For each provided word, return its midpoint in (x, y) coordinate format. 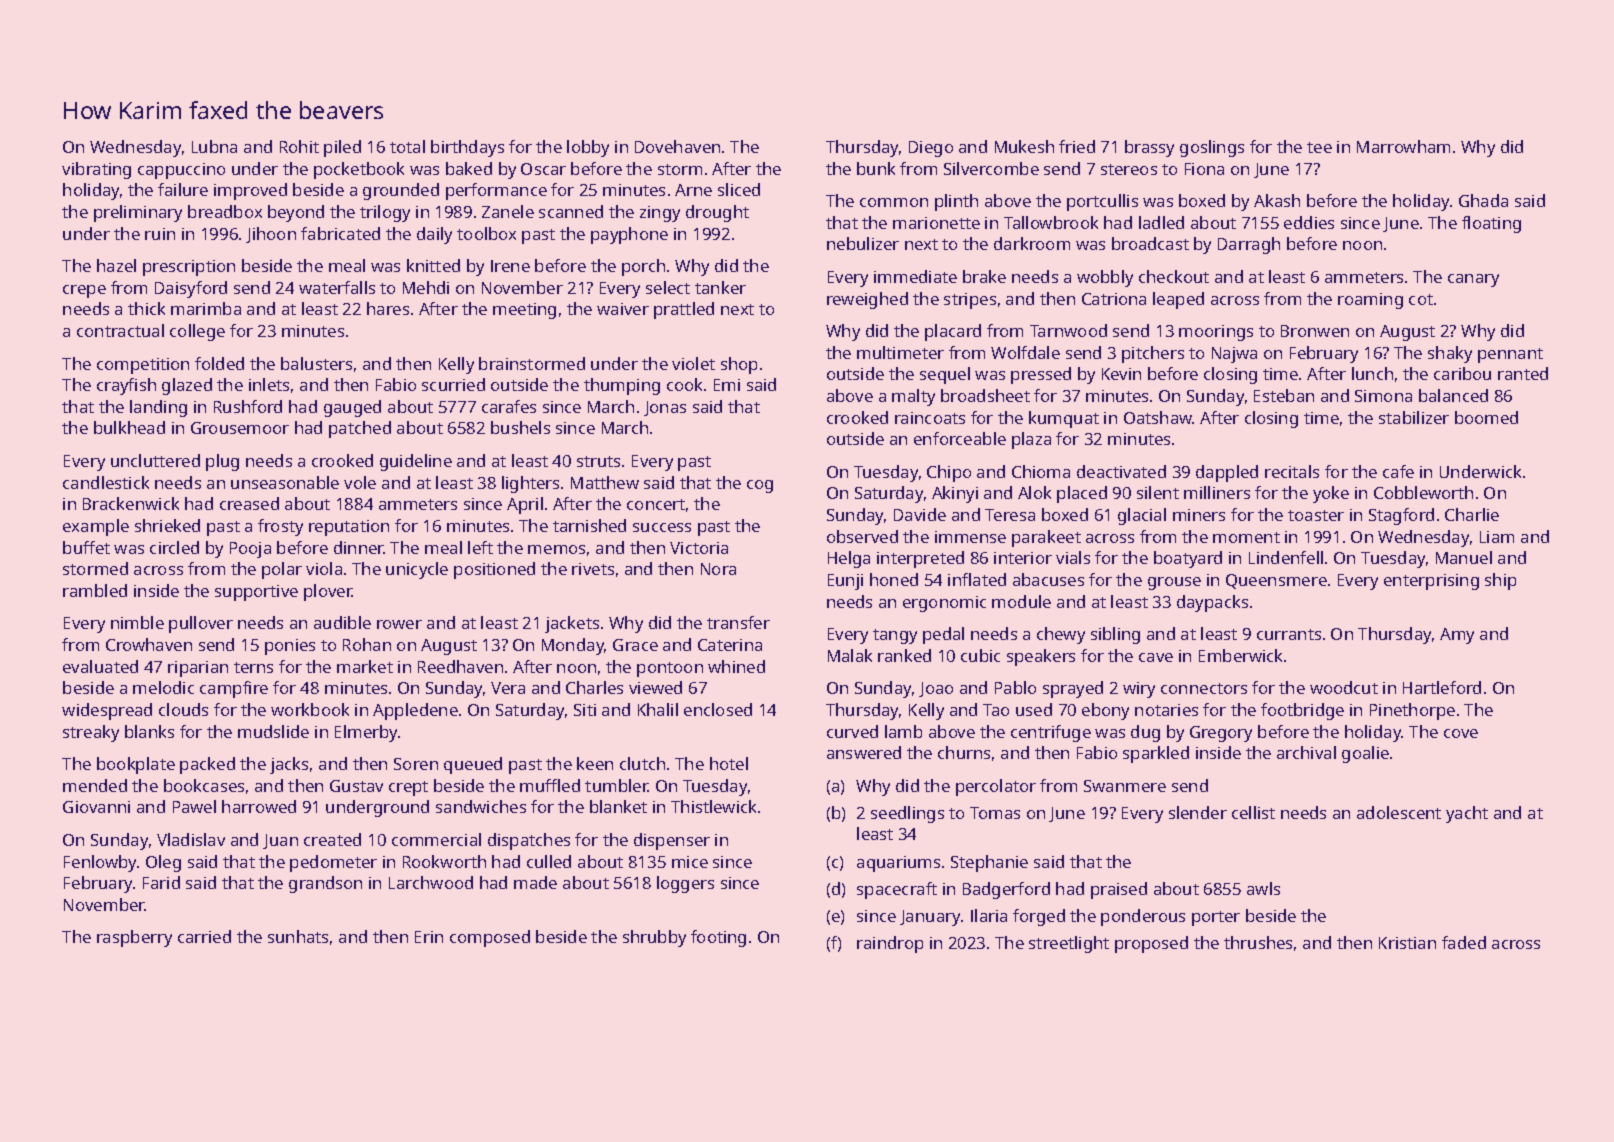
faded (1464, 942)
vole (360, 482)
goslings (1212, 148)
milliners (1217, 492)
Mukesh (1024, 146)
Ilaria (989, 915)
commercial (436, 839)
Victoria (699, 548)
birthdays (467, 148)
